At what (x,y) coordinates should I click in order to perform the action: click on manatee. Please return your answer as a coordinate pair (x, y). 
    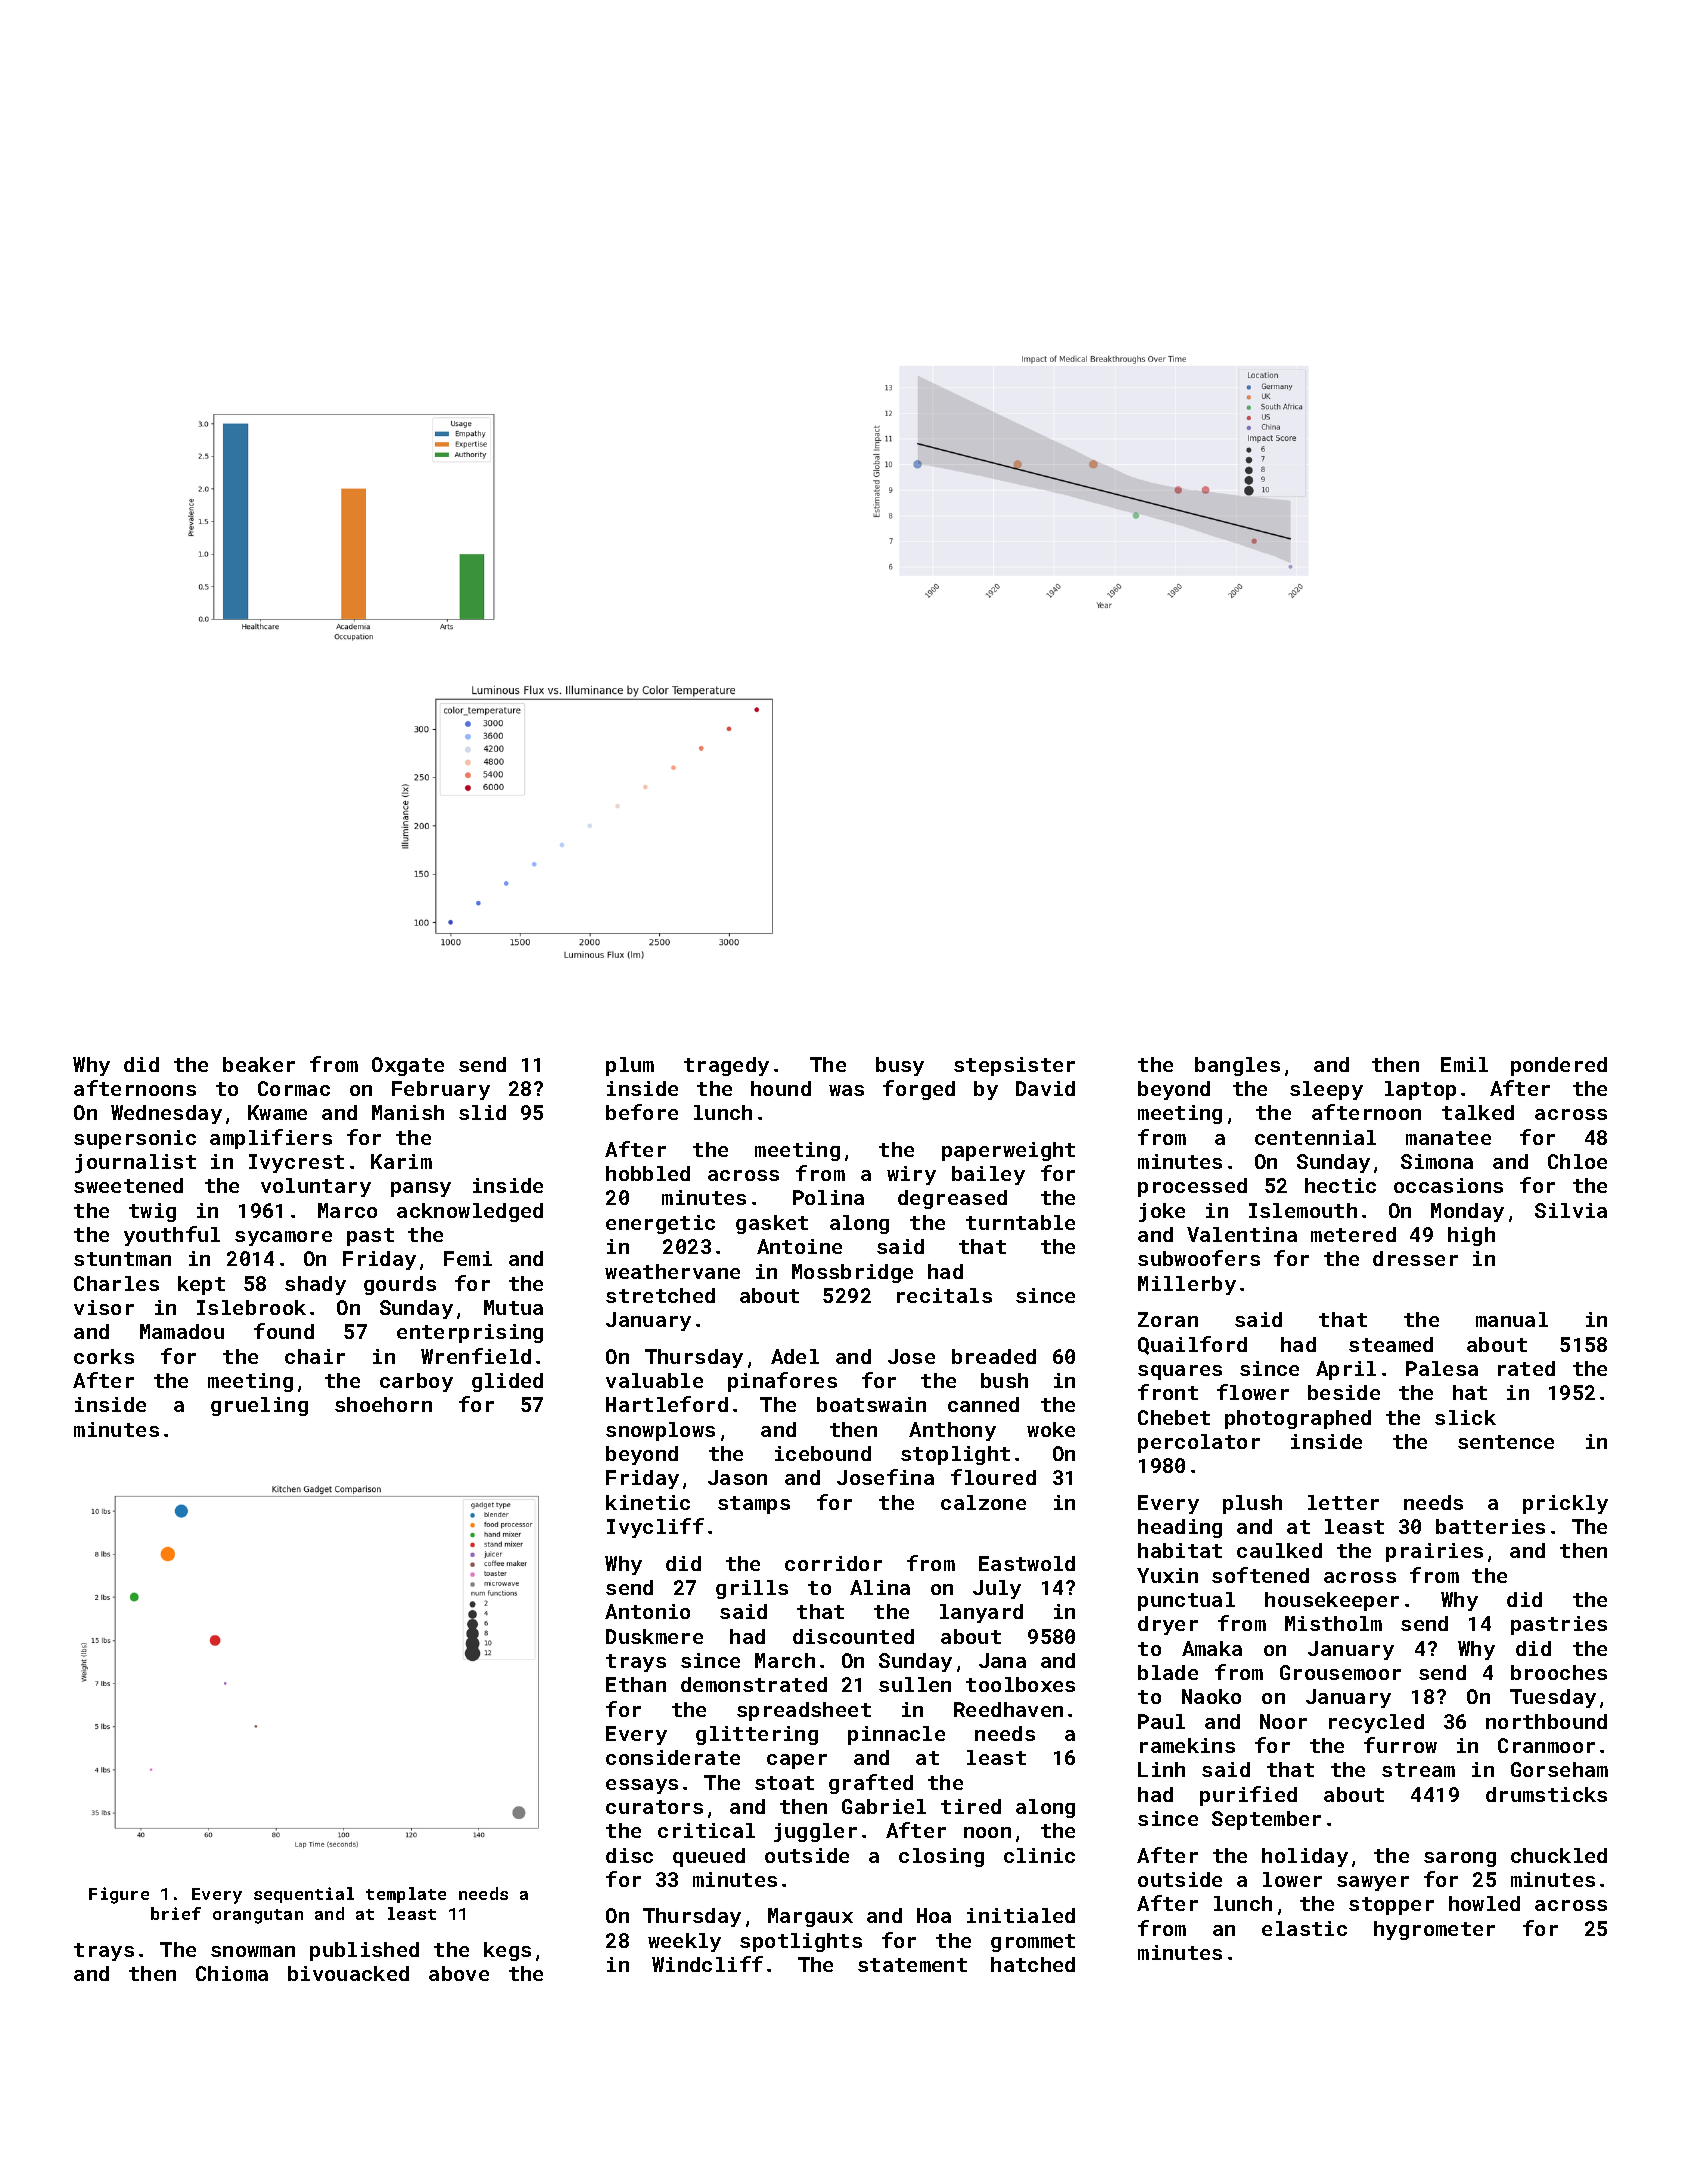
    Looking at the image, I should click on (1448, 1138).
